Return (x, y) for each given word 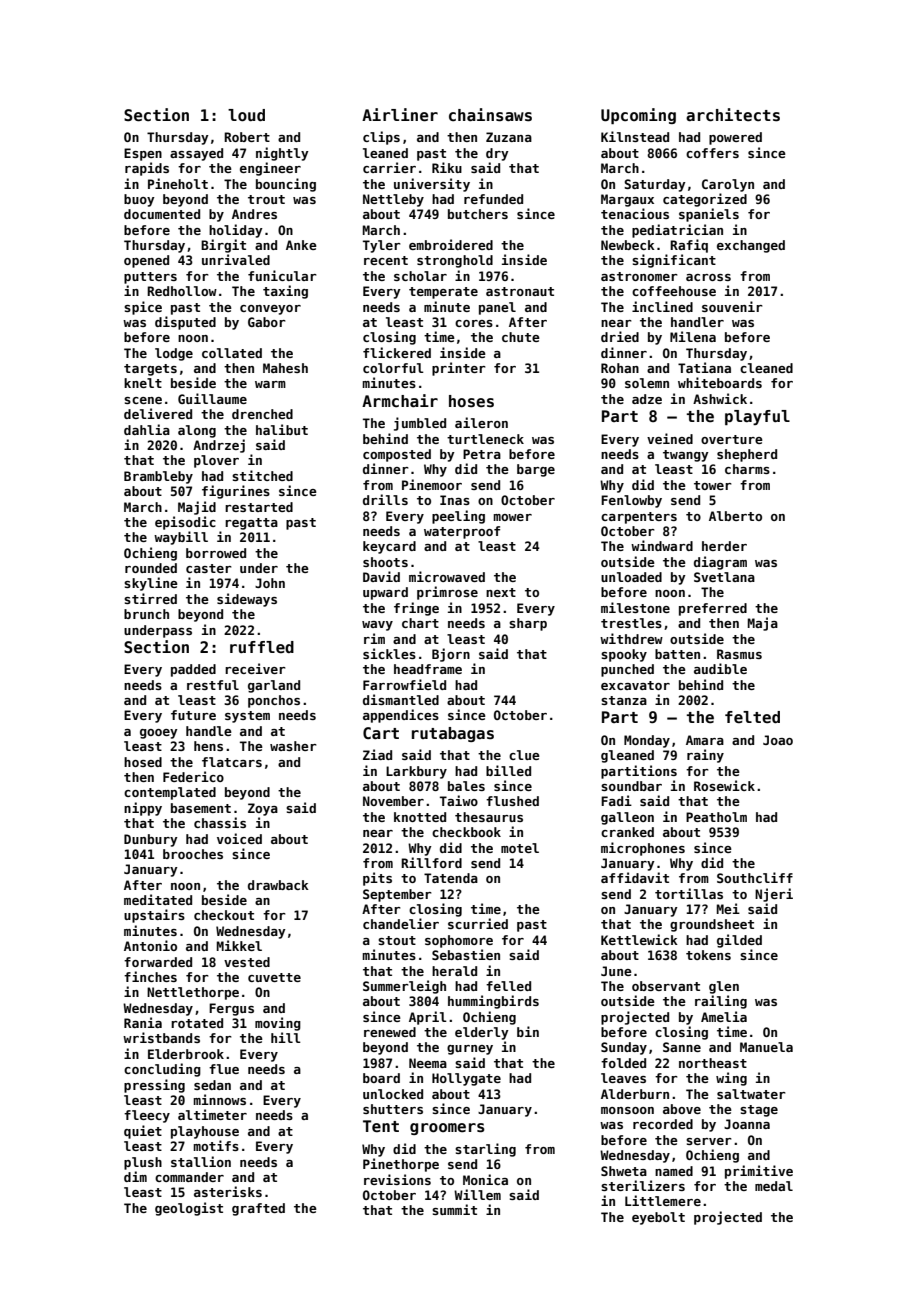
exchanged (751, 246)
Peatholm (716, 817)
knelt (143, 383)
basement (201, 808)
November (393, 801)
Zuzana (509, 137)
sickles (389, 653)
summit (454, 1209)
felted (752, 717)
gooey (159, 734)
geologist (189, 1209)
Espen (143, 154)
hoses (471, 401)
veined (670, 438)
